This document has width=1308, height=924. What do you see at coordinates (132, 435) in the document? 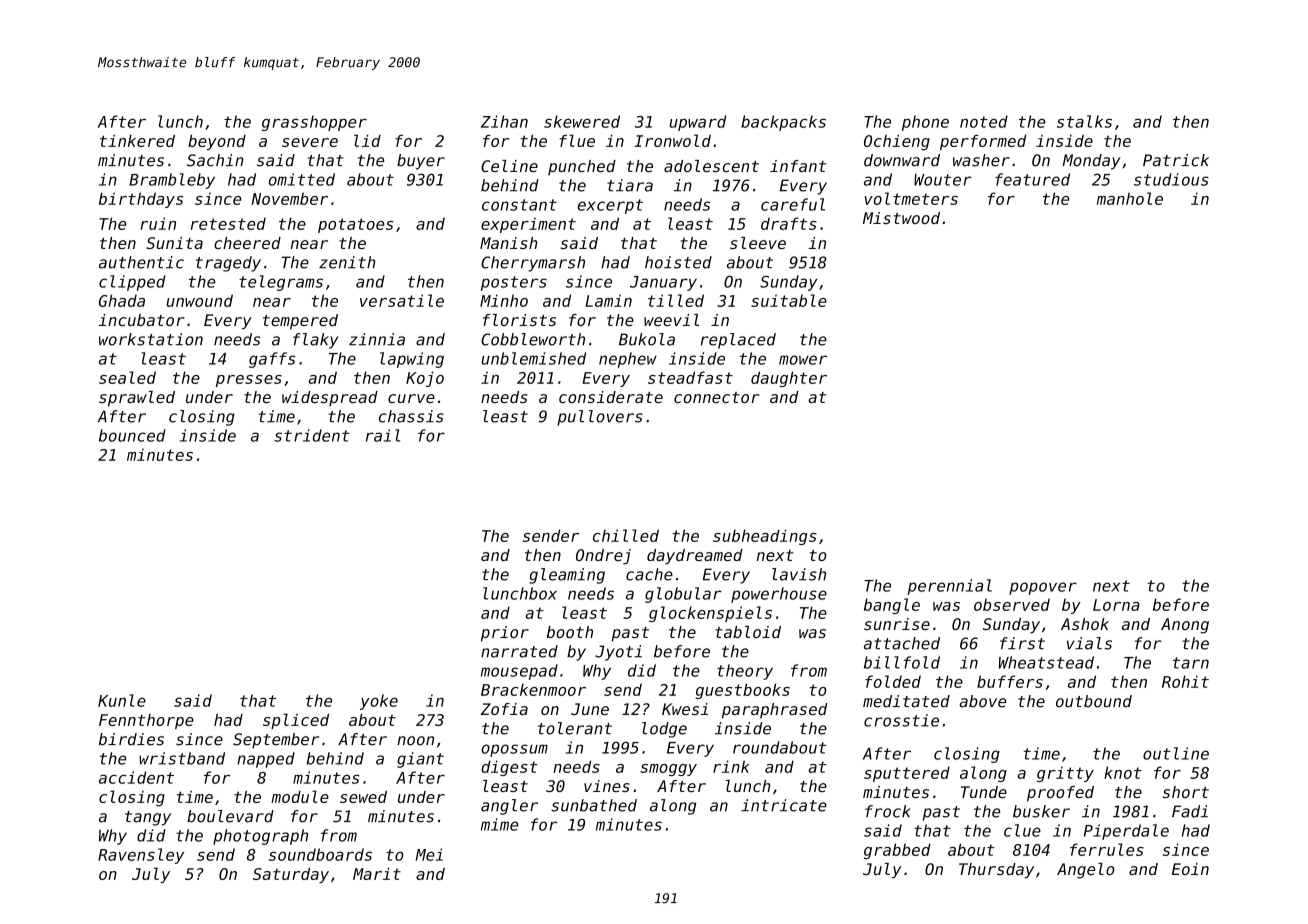
I see `bounced` at bounding box center [132, 435].
